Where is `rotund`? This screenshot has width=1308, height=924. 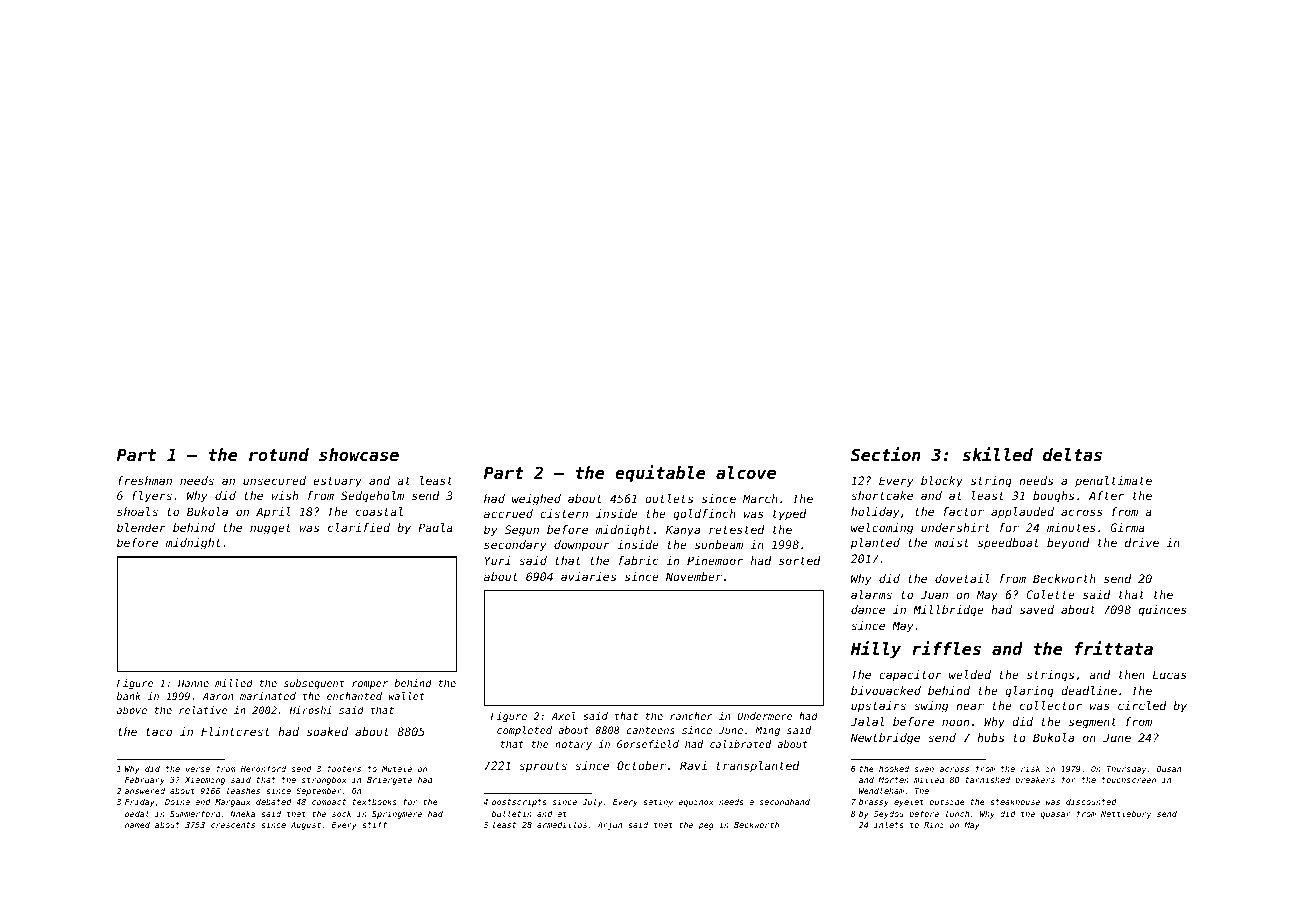
rotund is located at coordinates (279, 454).
